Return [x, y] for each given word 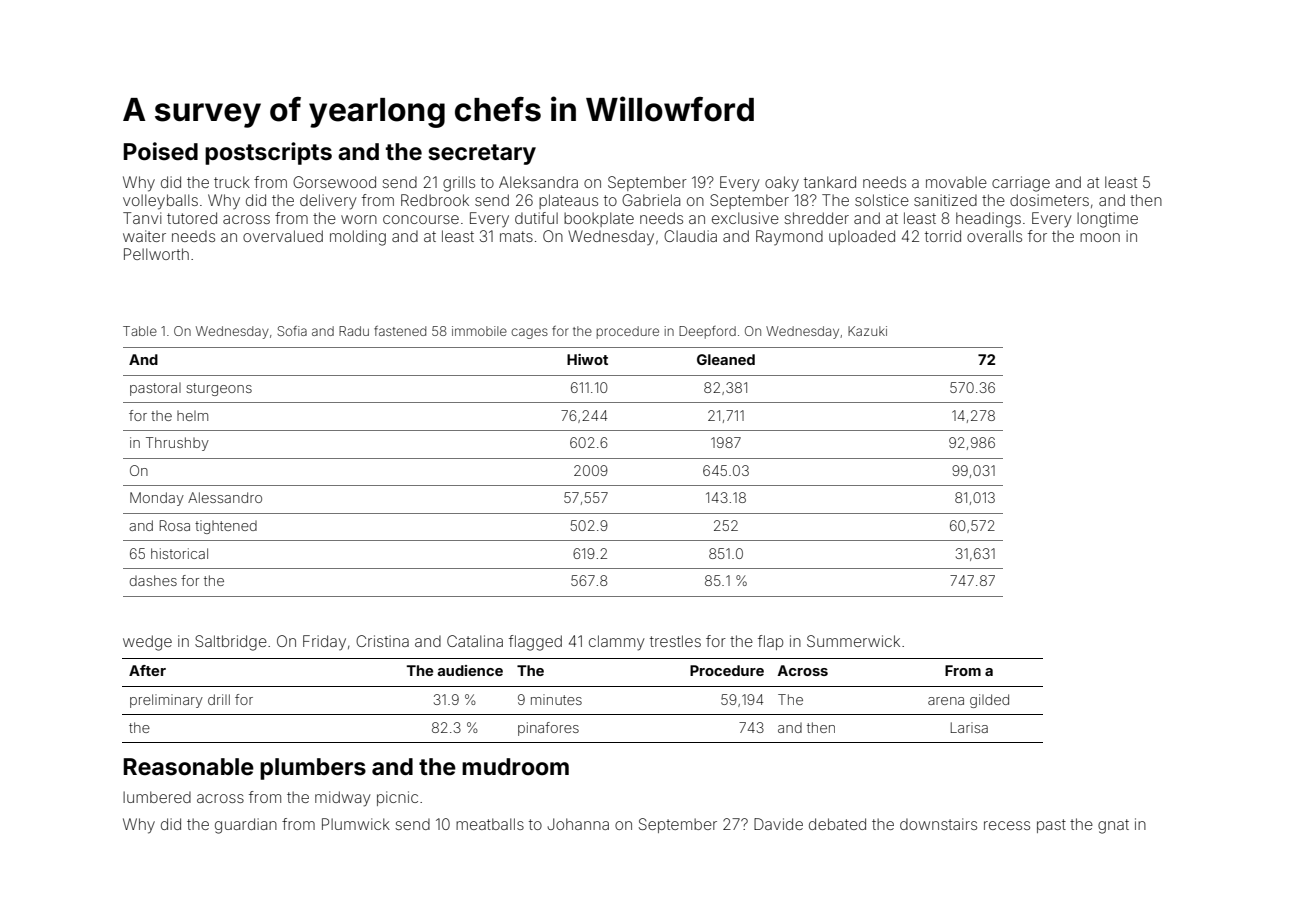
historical [179, 553]
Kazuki [867, 331]
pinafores [548, 729]
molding [358, 238]
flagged [535, 643]
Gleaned [726, 359]
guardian [246, 826]
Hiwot [587, 359]
